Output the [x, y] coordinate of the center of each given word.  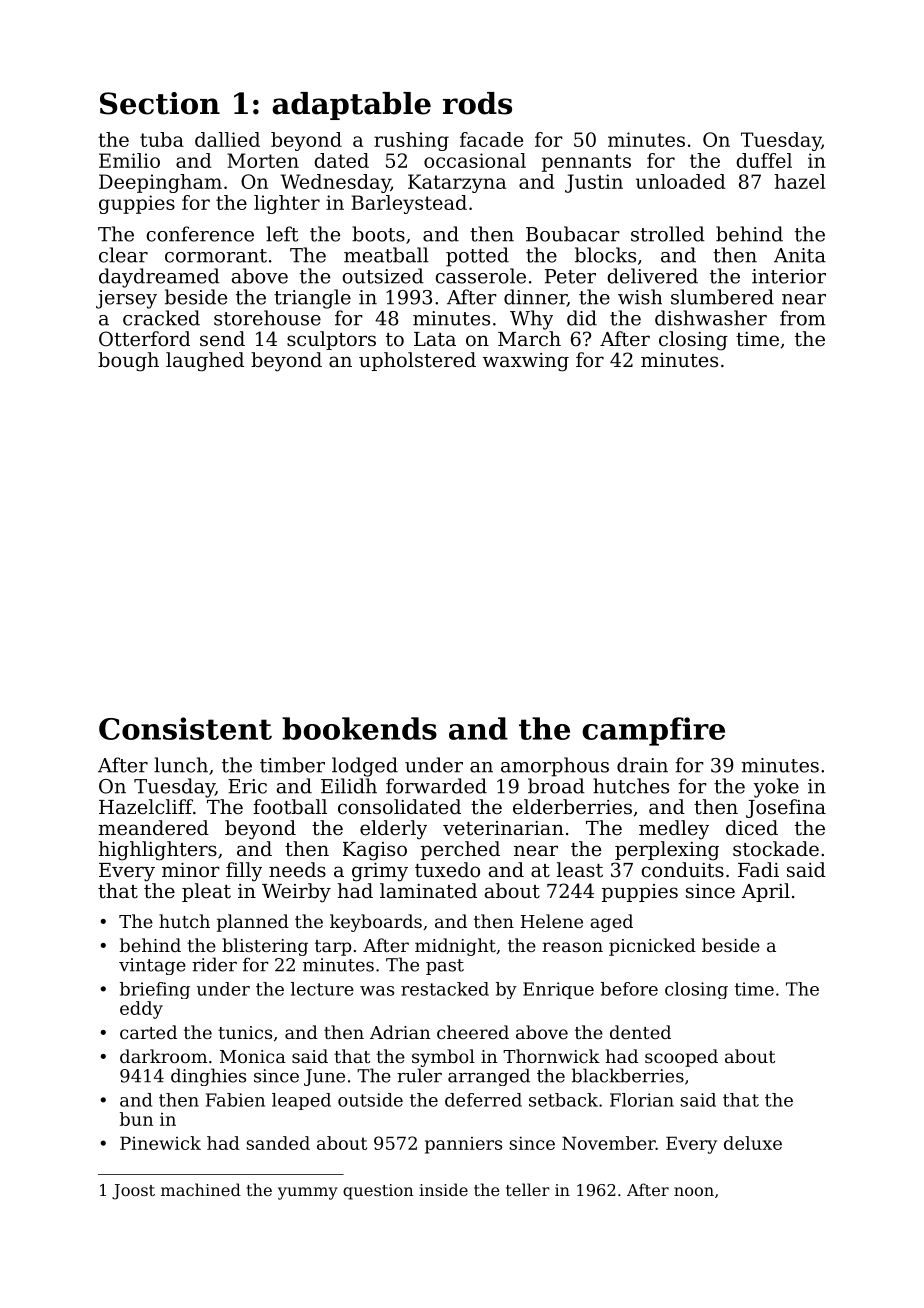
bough [128, 362]
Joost [133, 1192]
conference [200, 234]
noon [694, 1191]
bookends [359, 728]
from [803, 318]
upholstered [417, 361]
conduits [683, 870]
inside [443, 1189]
